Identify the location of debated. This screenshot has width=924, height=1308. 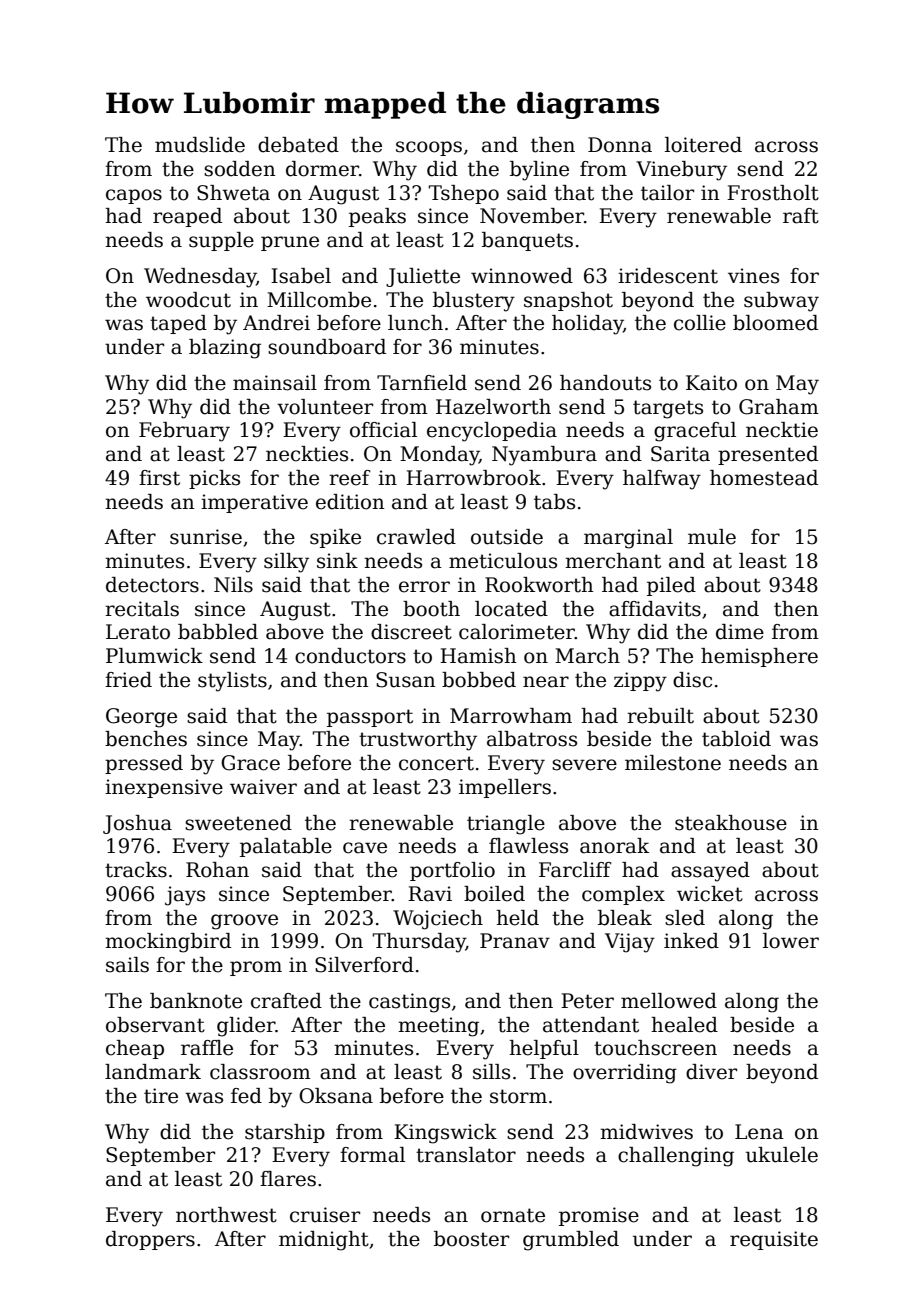
(298, 145).
